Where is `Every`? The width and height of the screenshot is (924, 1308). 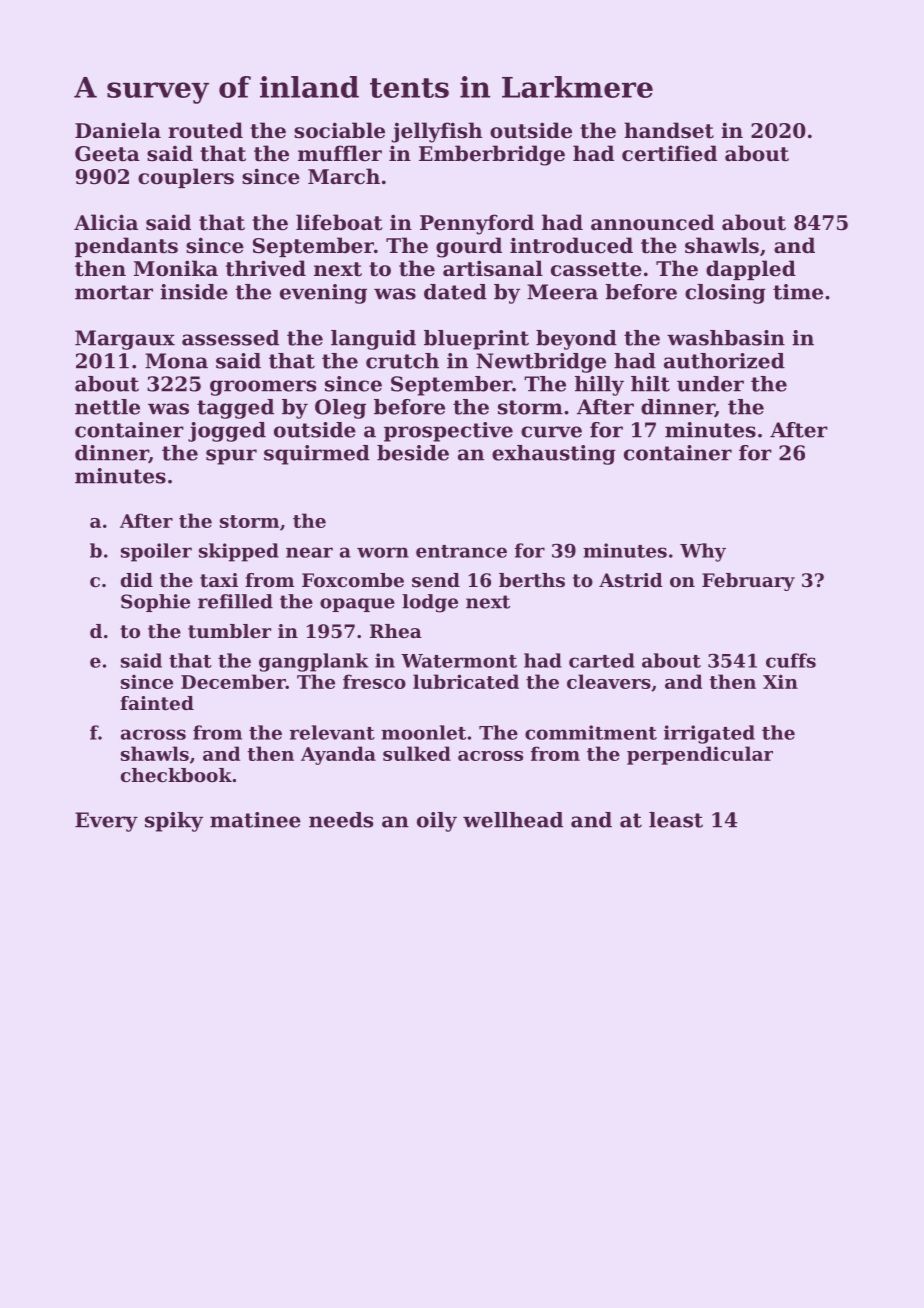
Every is located at coordinates (106, 822).
